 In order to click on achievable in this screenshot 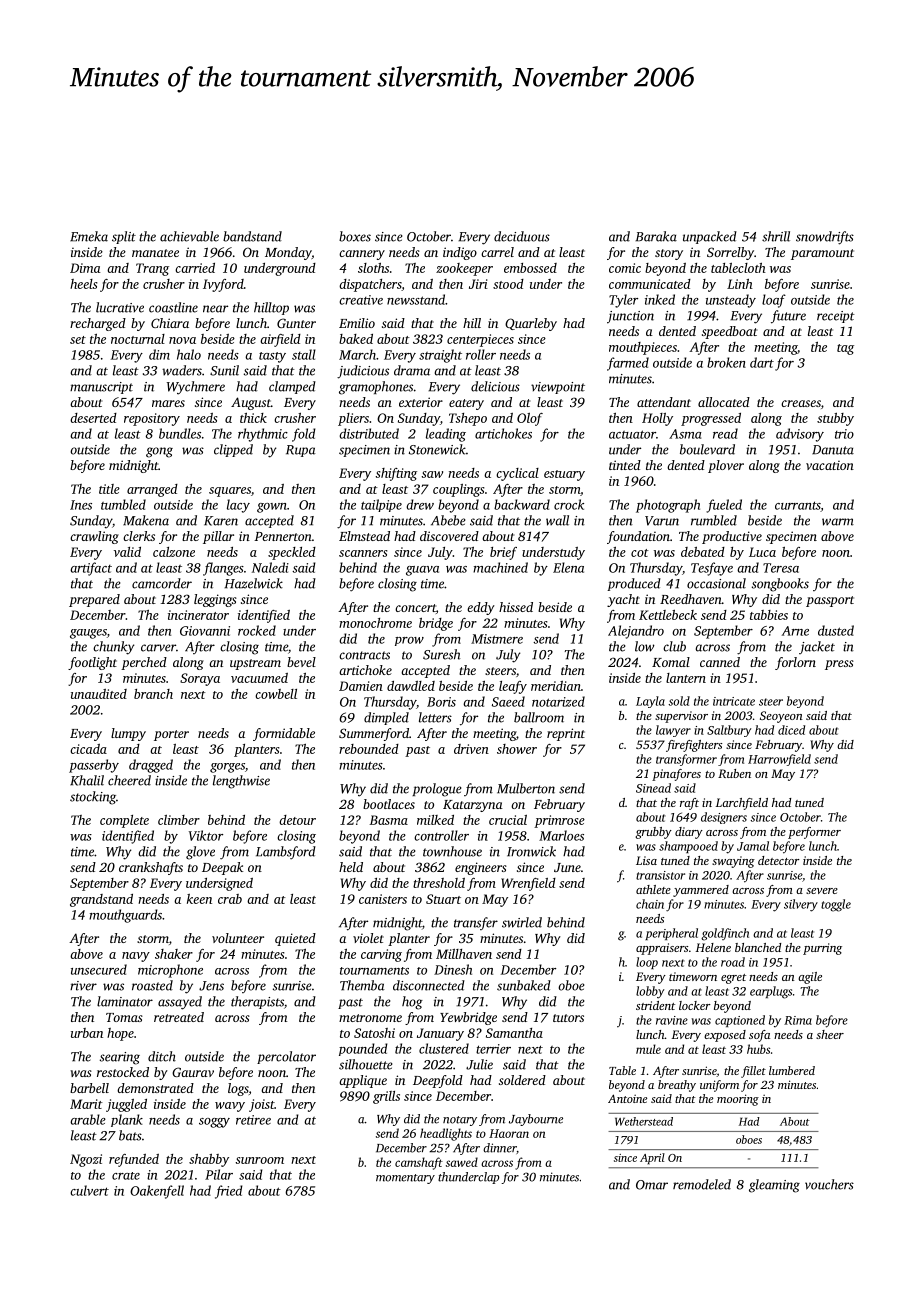, I will do `click(189, 236)`.
